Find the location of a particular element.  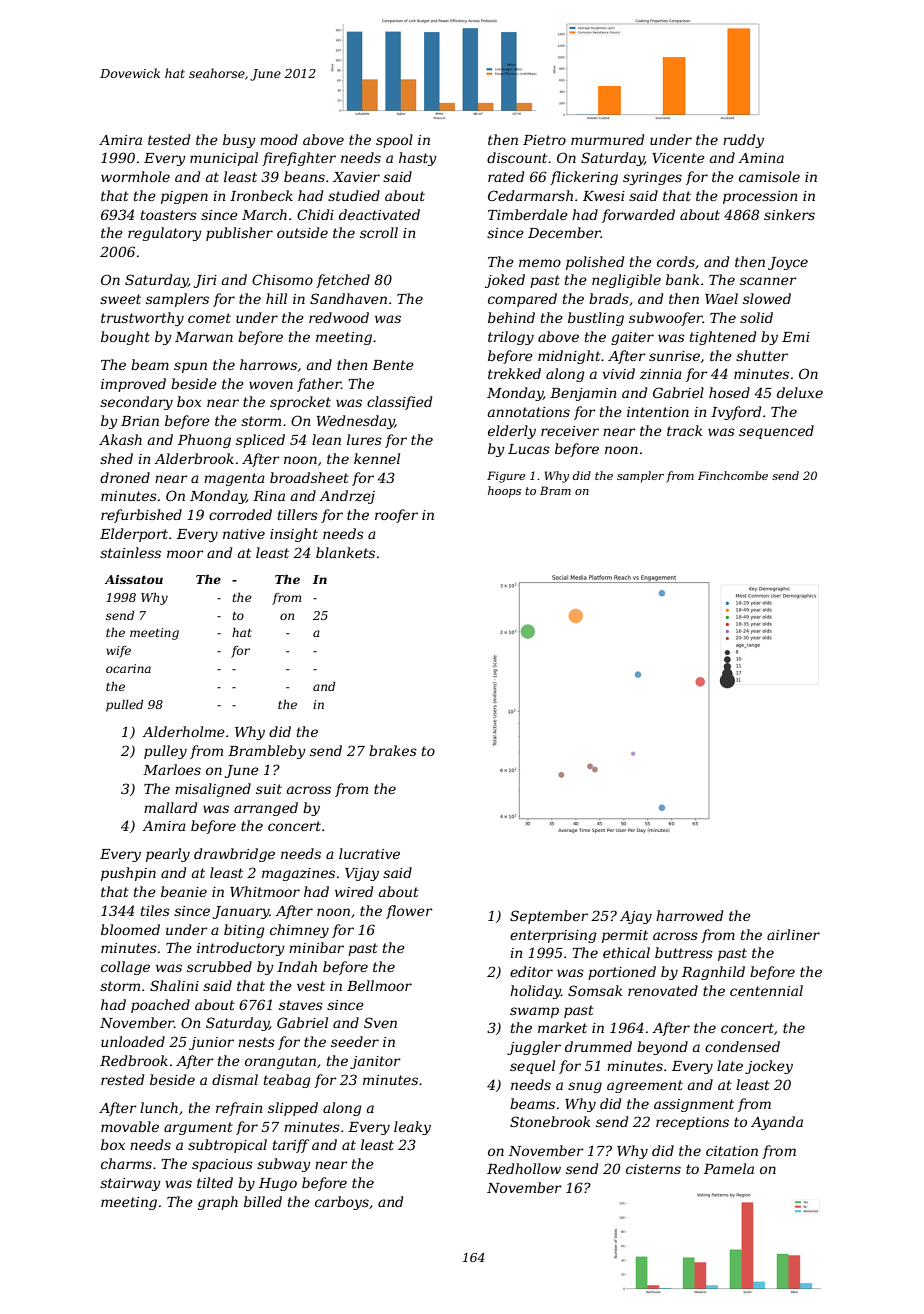

Redhollow is located at coordinates (524, 1168).
